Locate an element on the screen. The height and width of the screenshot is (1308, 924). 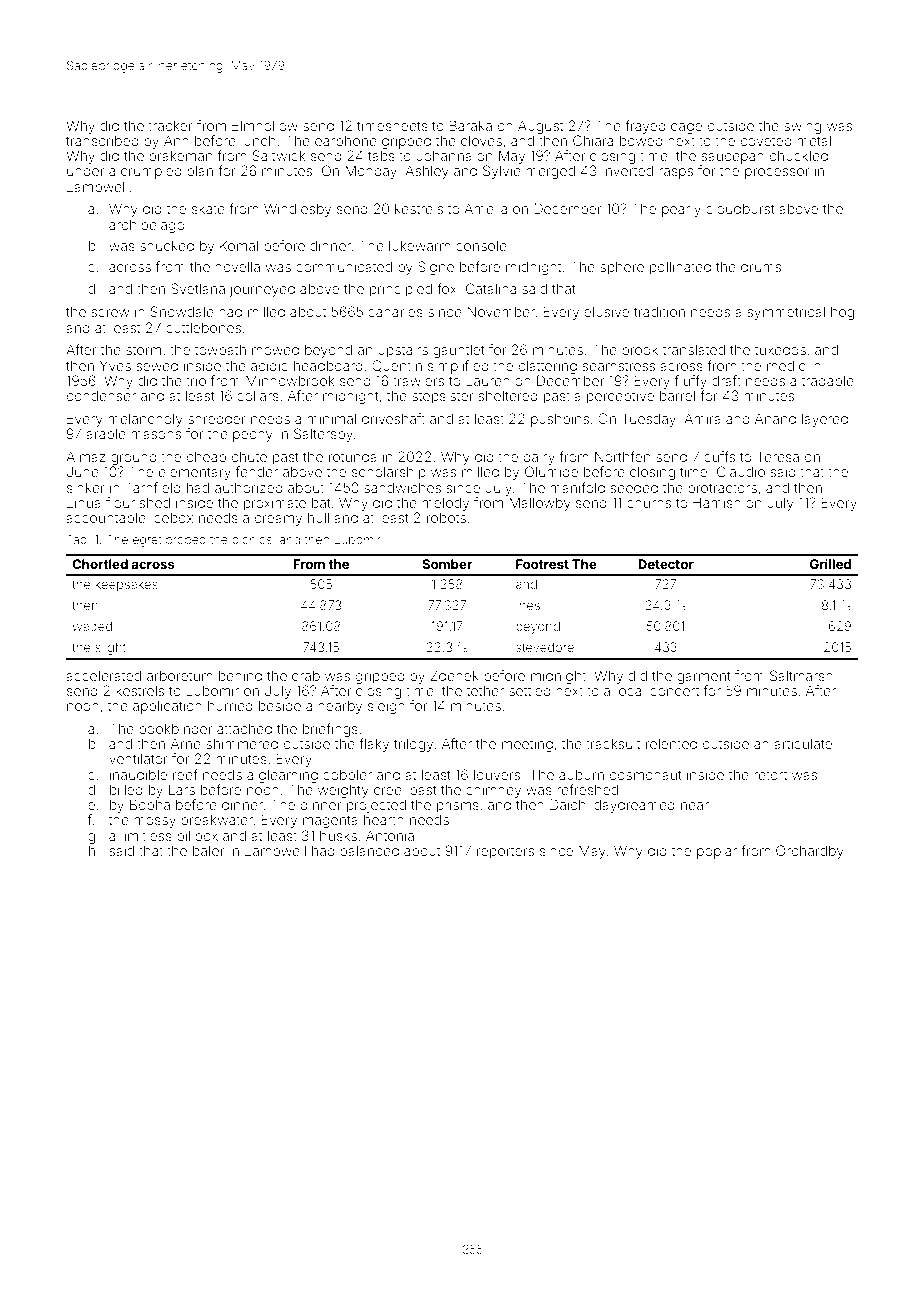
Baraka is located at coordinates (470, 125).
